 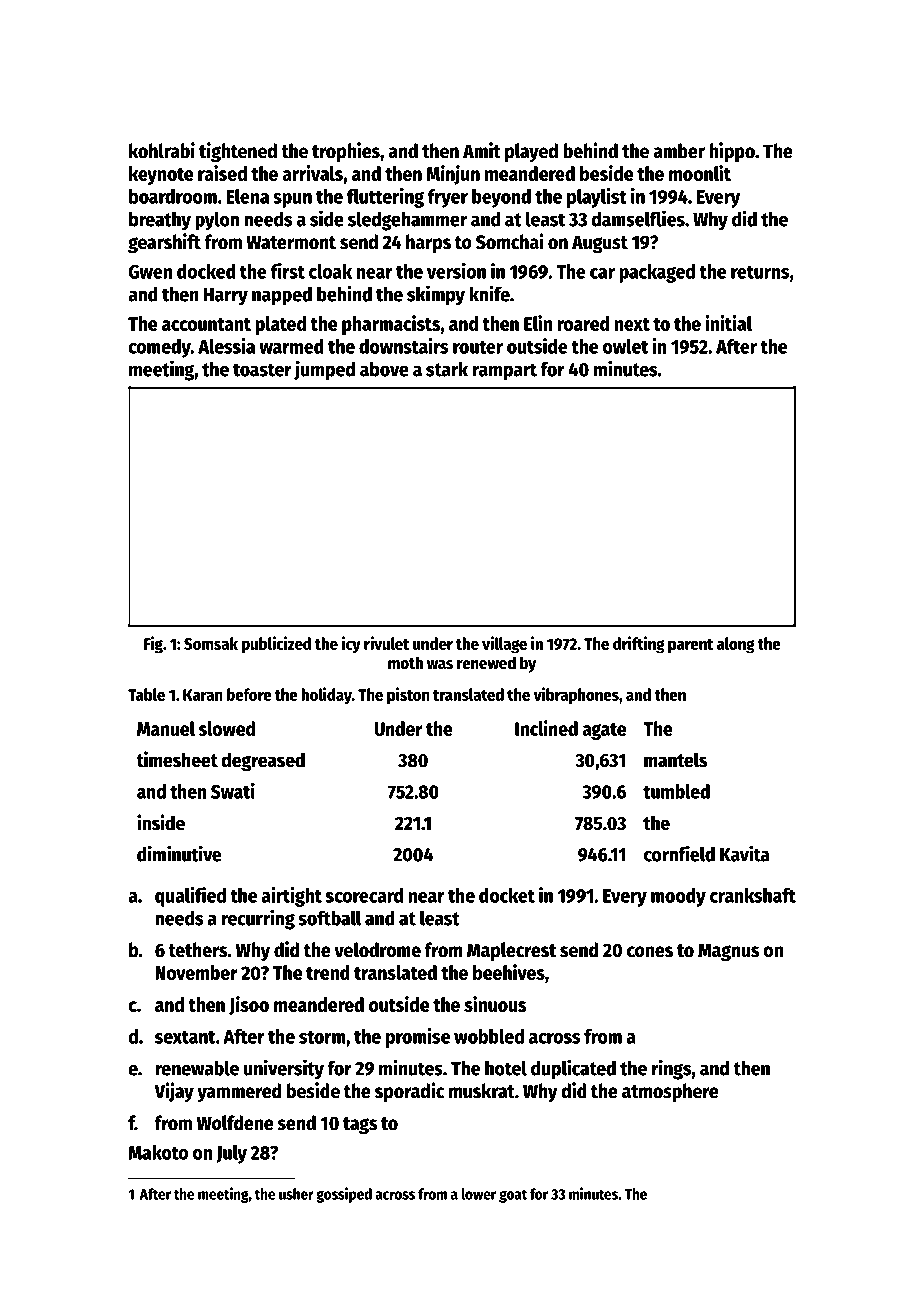 What do you see at coordinates (211, 643) in the page?
I see `Somsak` at bounding box center [211, 643].
